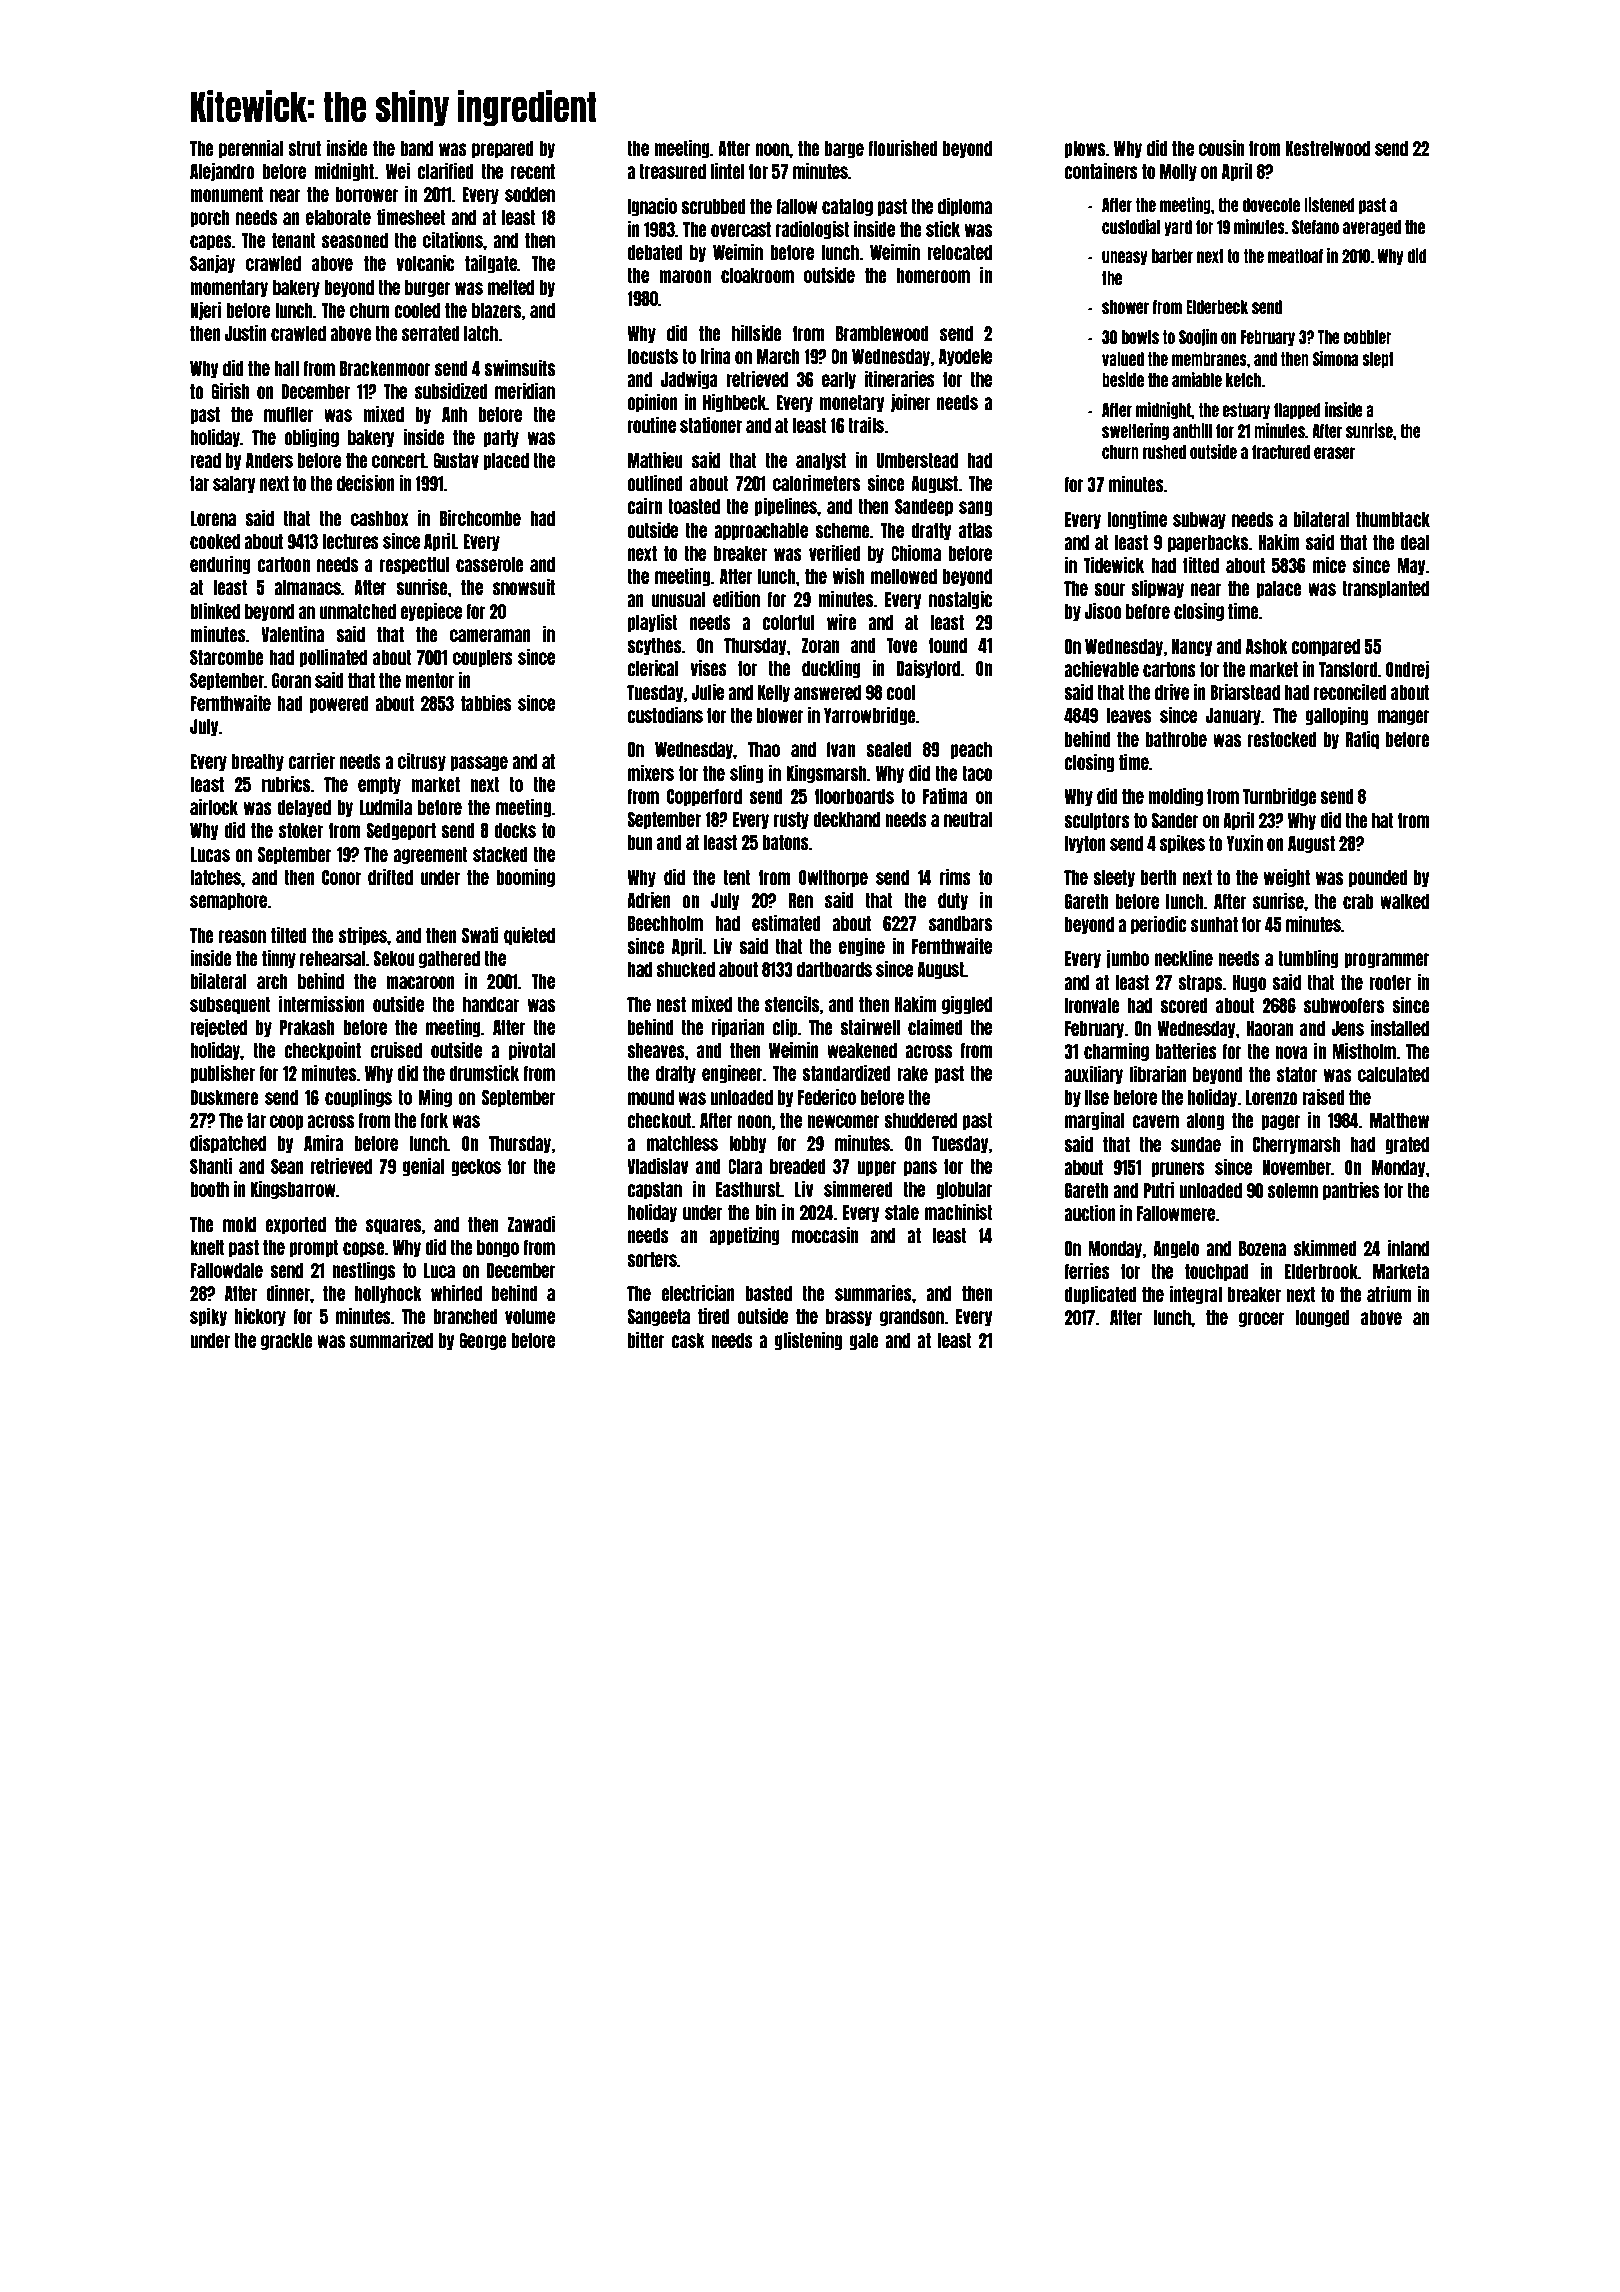  I want to click on Birchcombe, so click(480, 518).
